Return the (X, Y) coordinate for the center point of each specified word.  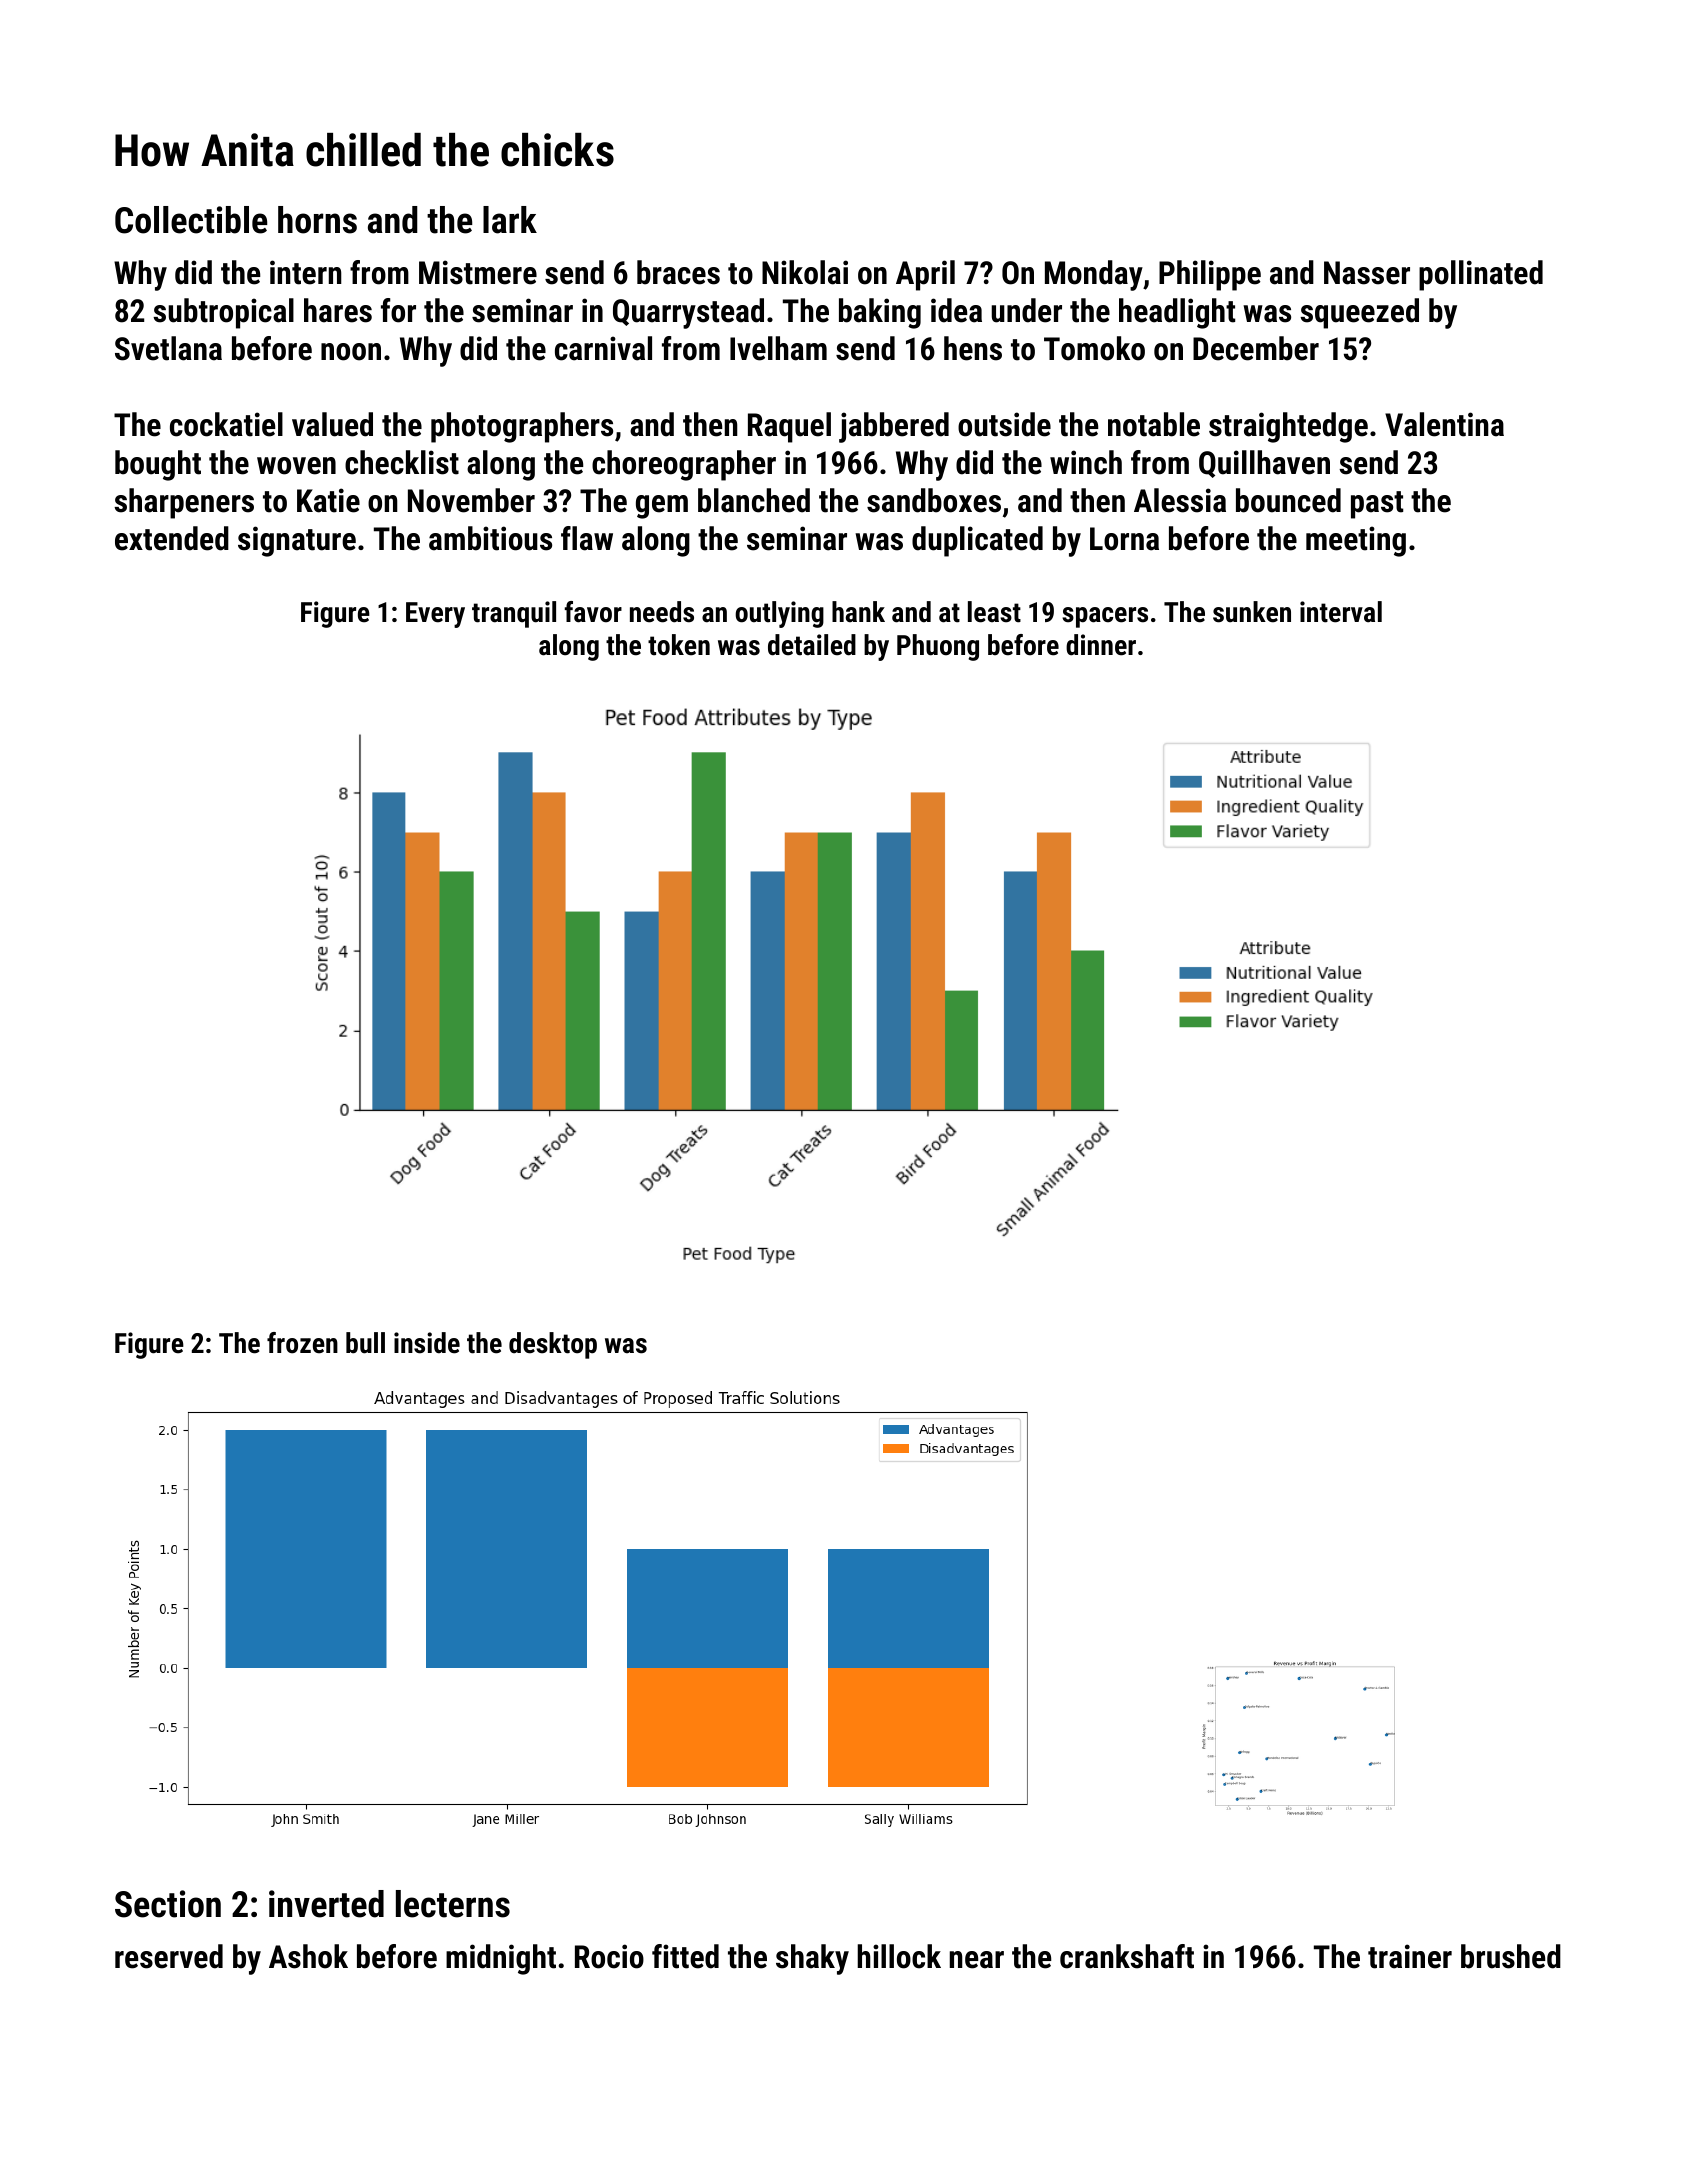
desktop (553, 1345)
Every (435, 615)
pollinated (1481, 275)
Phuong (938, 647)
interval (1341, 612)
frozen (302, 1343)
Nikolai (805, 272)
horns (317, 220)
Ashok (308, 1956)
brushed (1511, 1956)
